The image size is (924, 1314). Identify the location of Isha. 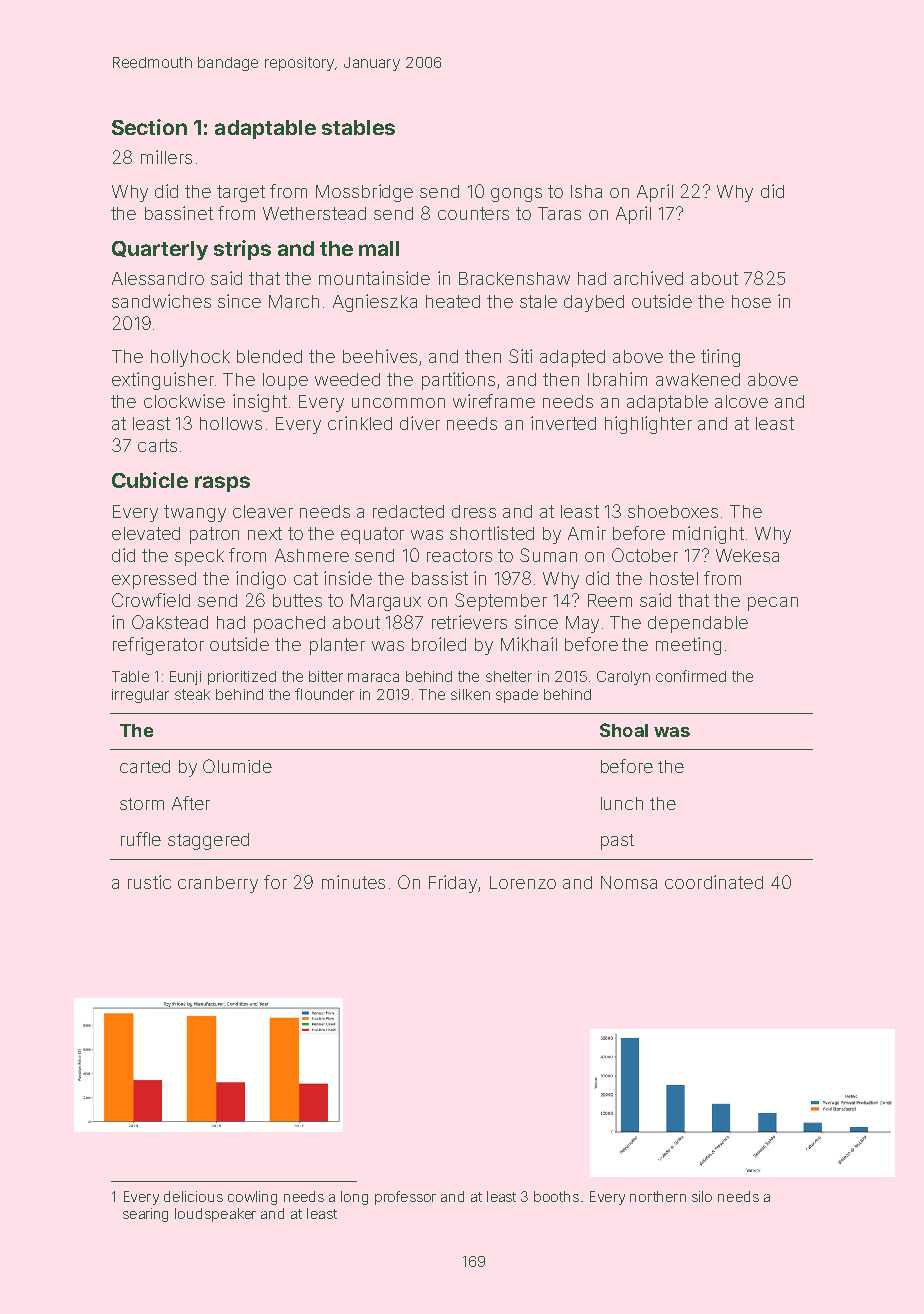
(586, 191).
